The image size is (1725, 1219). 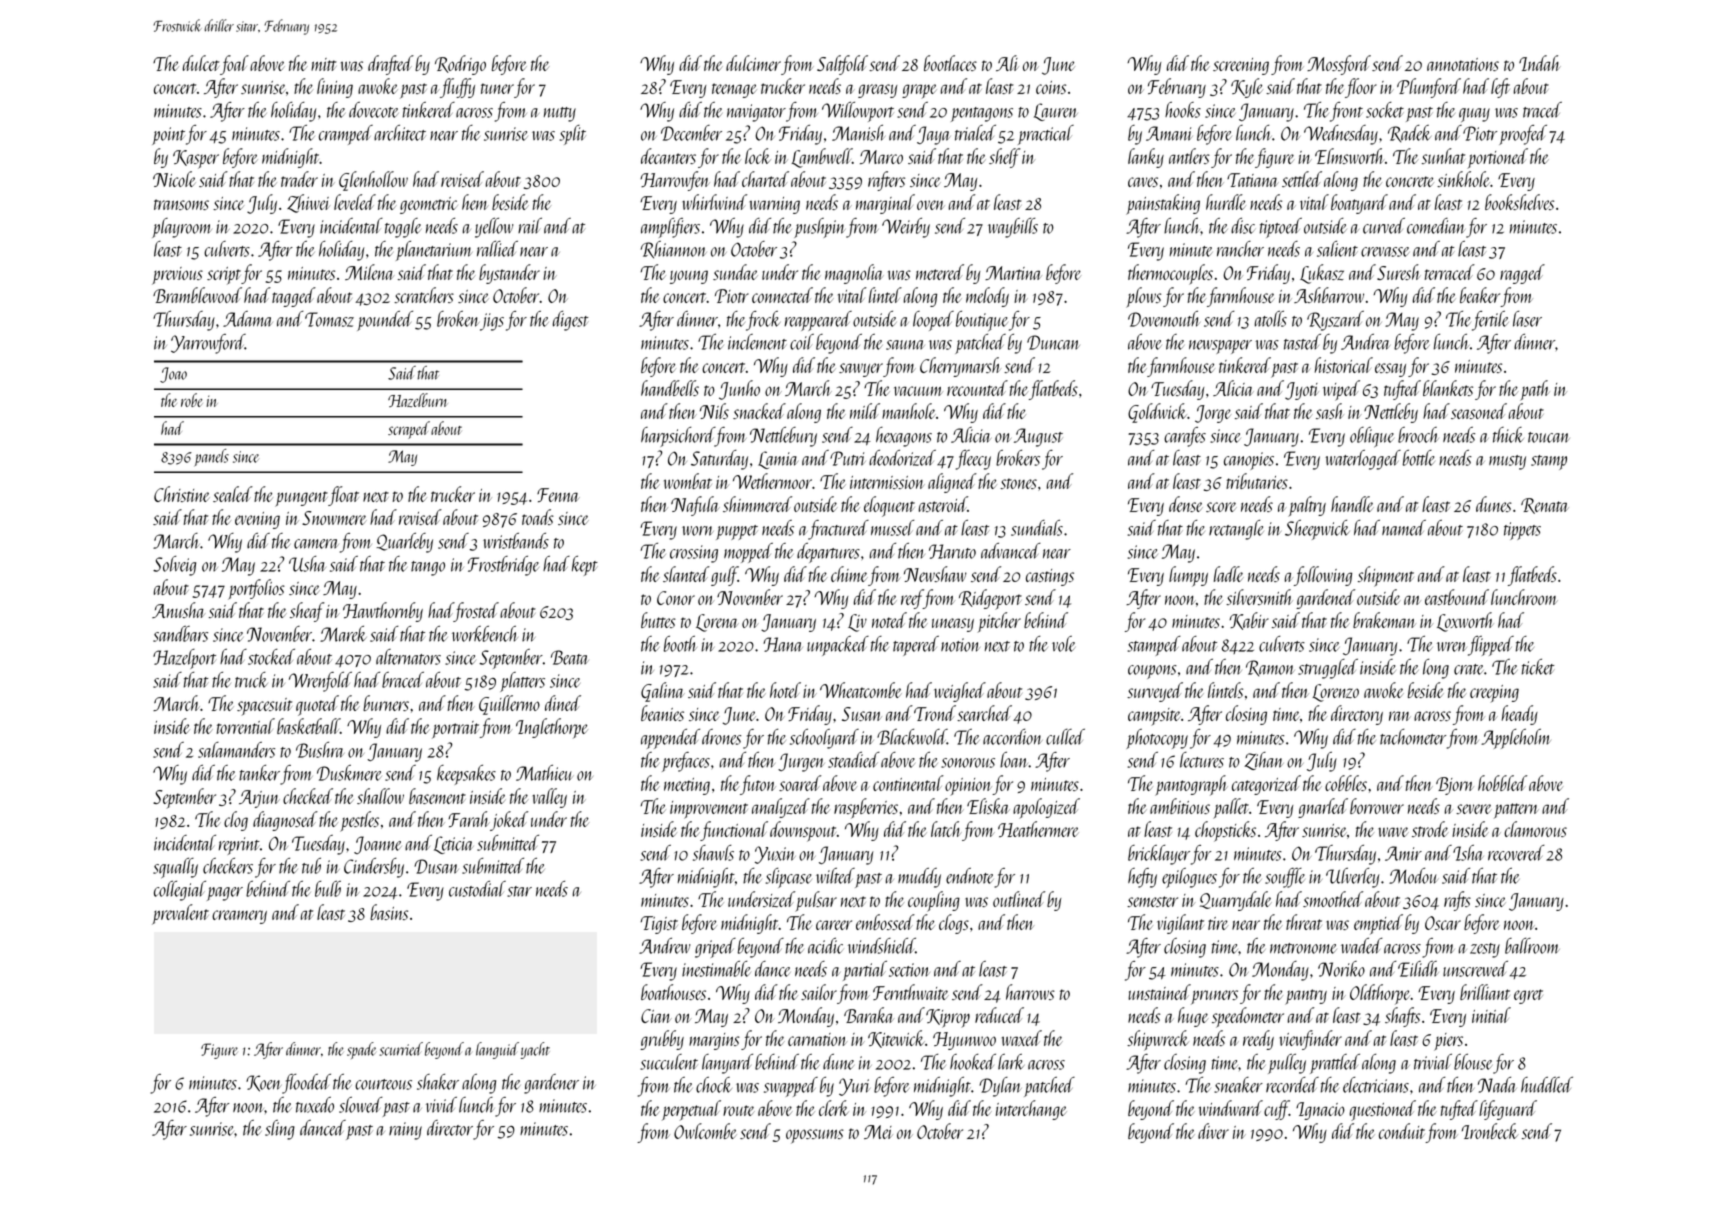 I want to click on vole, so click(x=1063, y=644).
